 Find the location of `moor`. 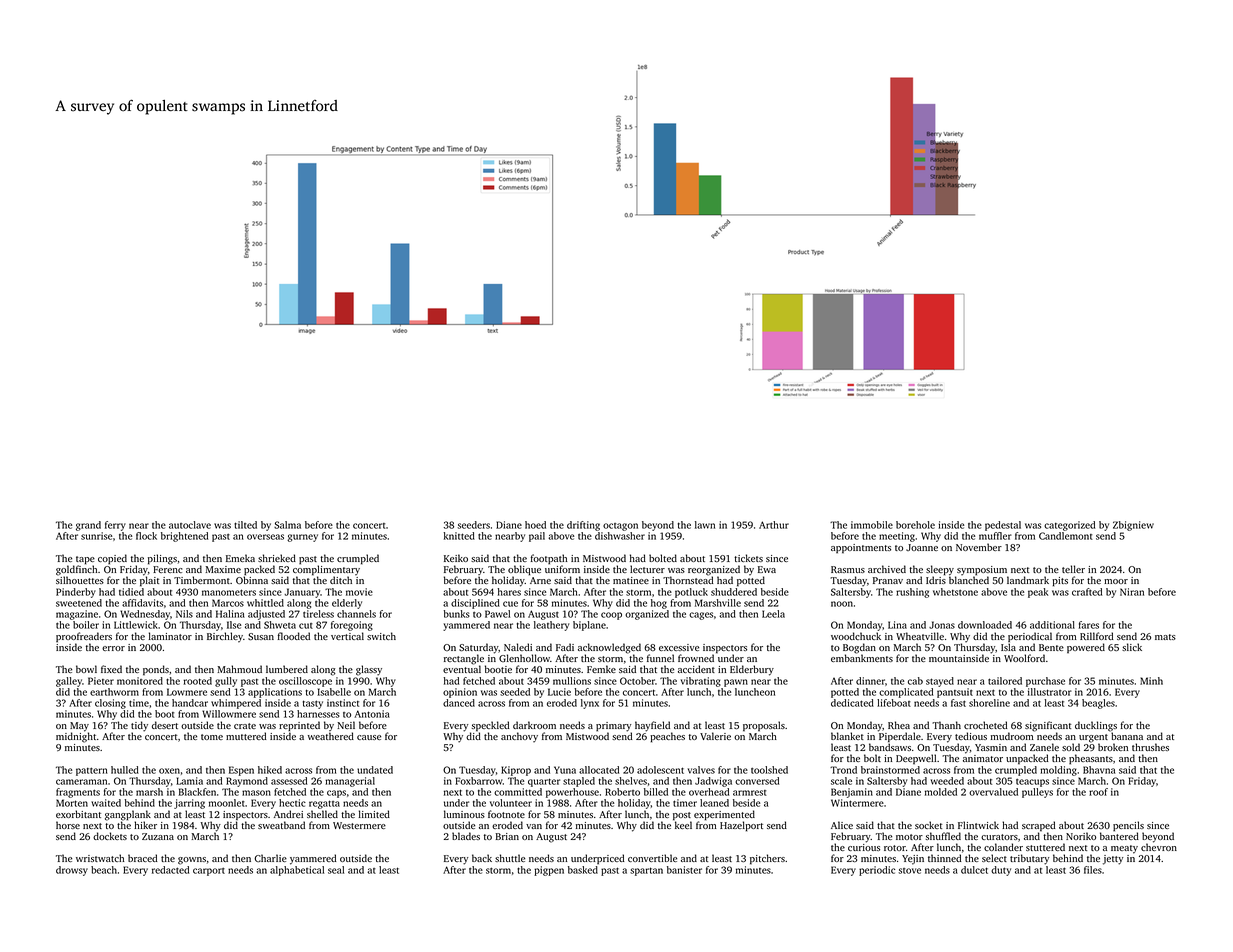

moor is located at coordinates (1116, 581).
